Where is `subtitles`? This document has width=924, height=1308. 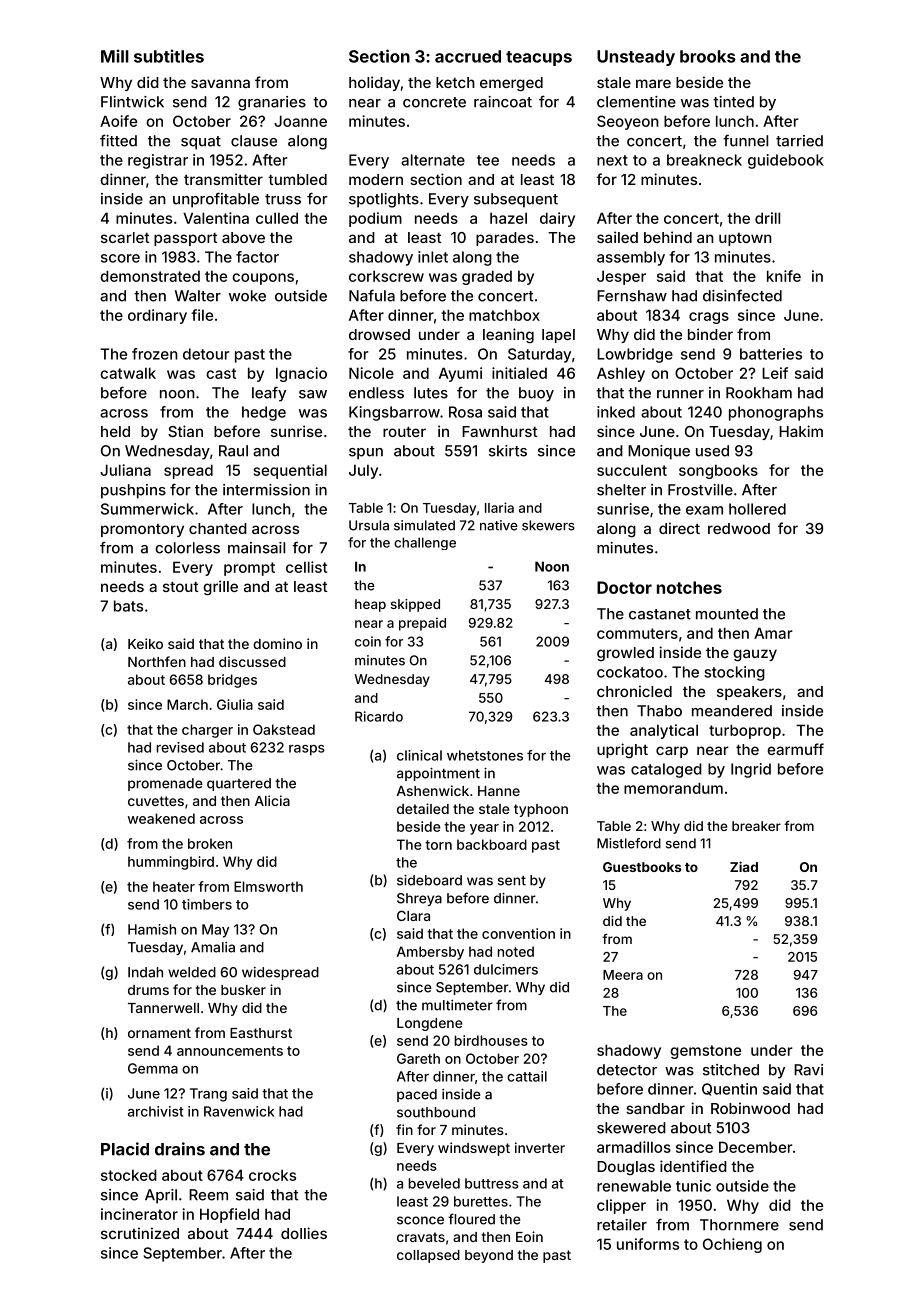
subtitles is located at coordinates (169, 56).
